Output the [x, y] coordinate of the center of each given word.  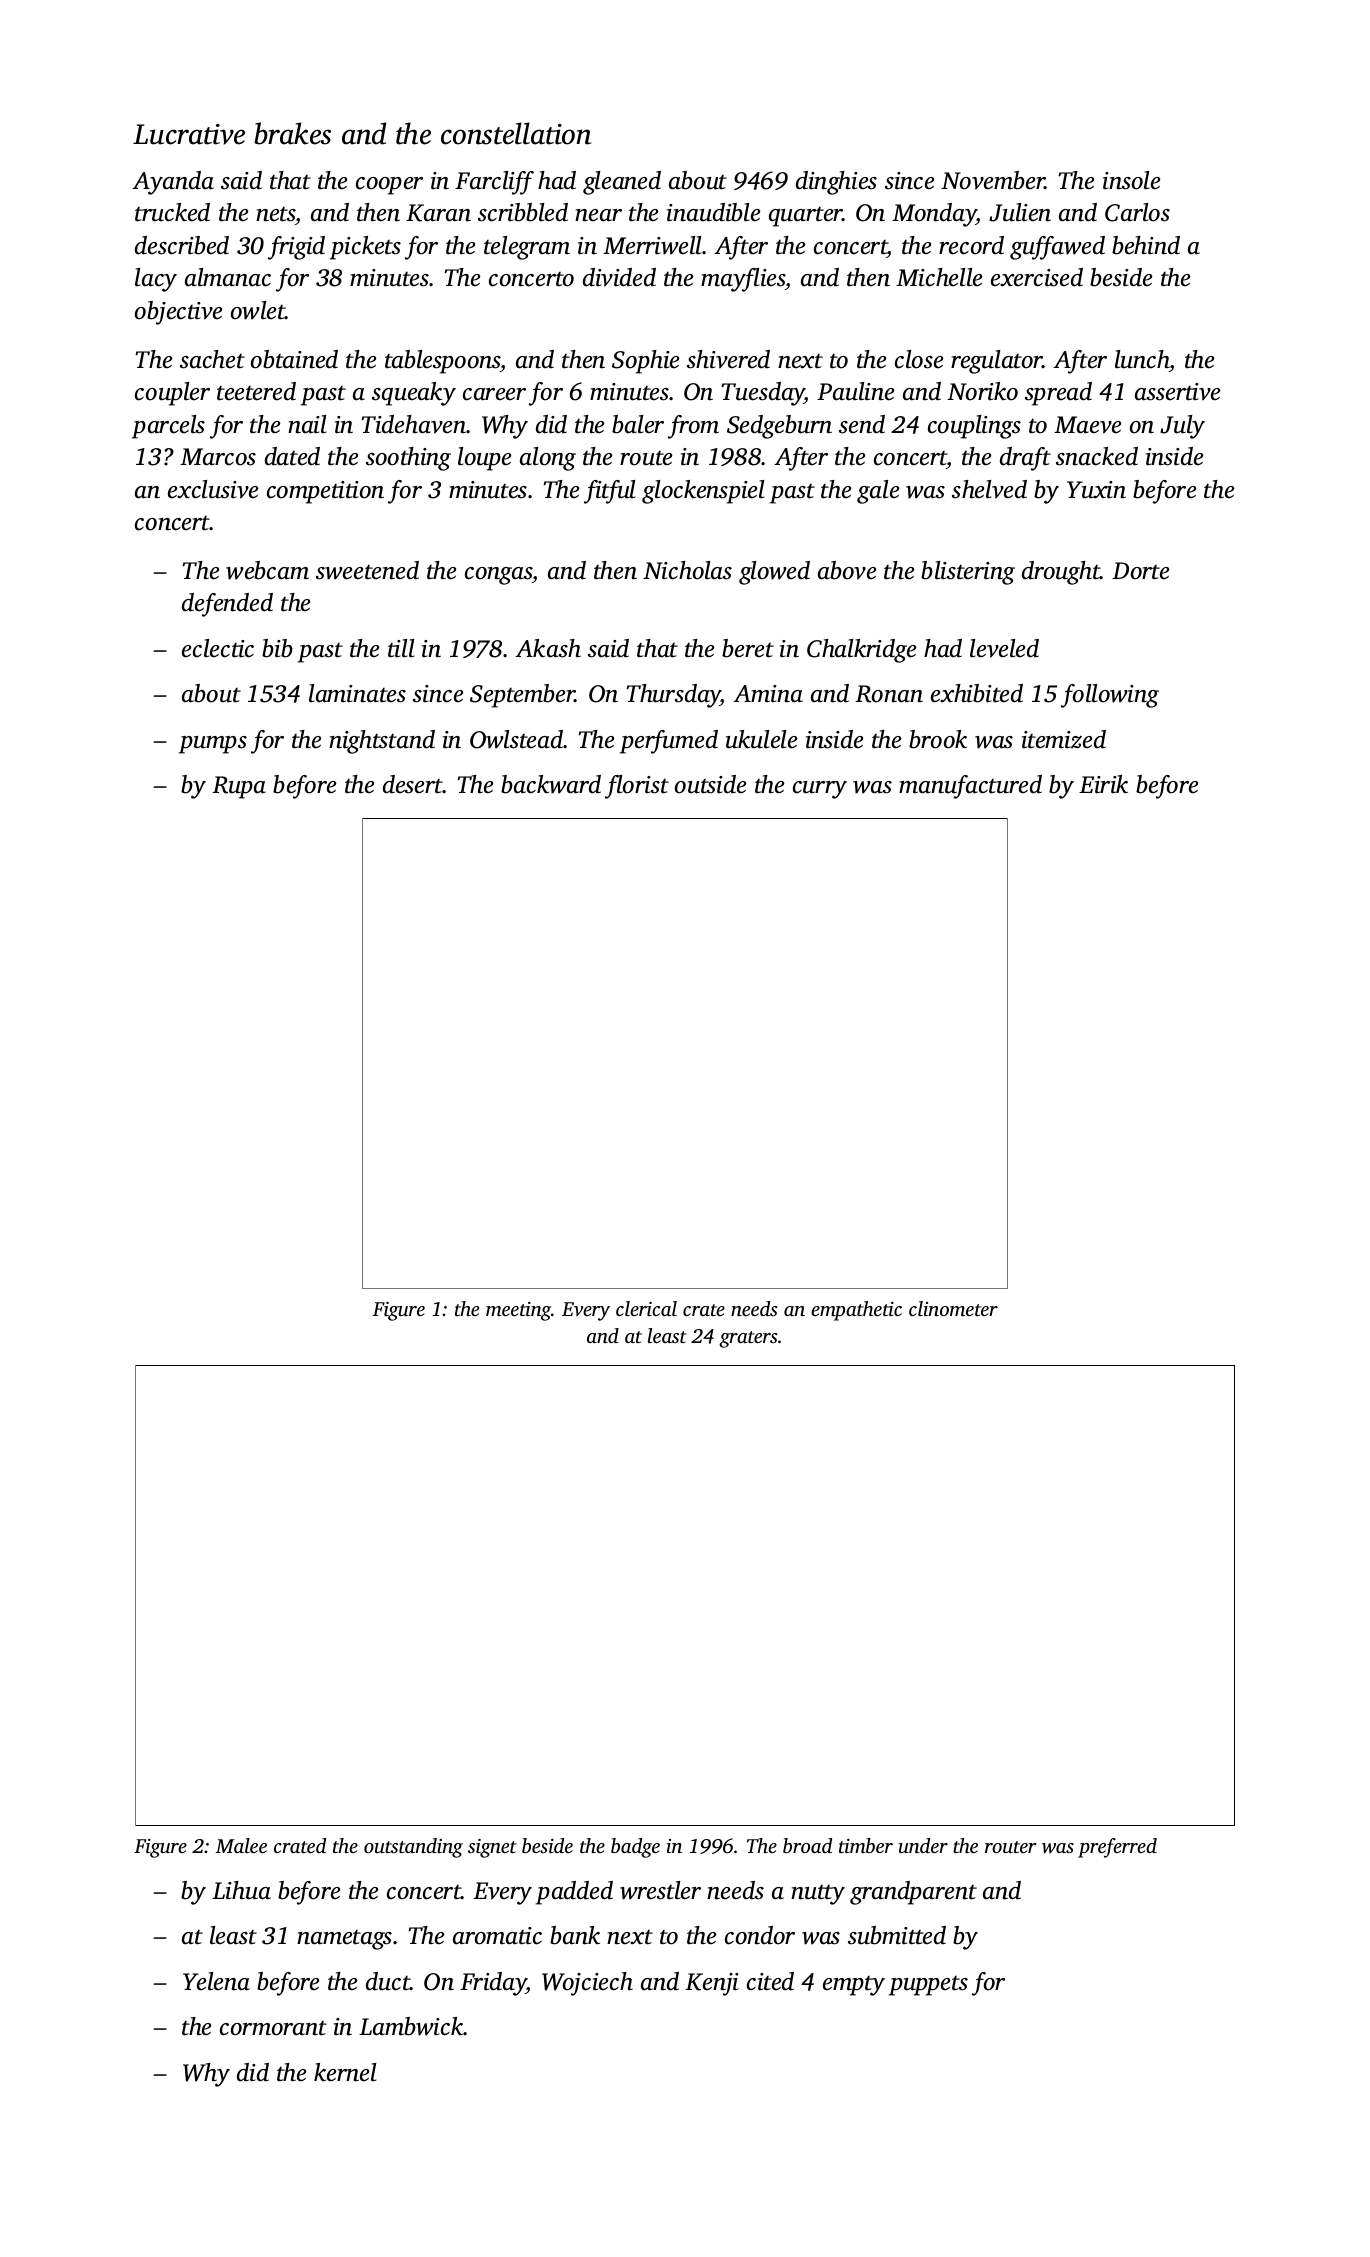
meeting [518, 1311]
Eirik [1103, 784]
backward [551, 784]
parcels [168, 427]
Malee [241, 1845]
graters [748, 1339]
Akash [548, 648]
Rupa [239, 787]
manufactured [970, 787]
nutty [818, 1895]
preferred [1117, 1848]
